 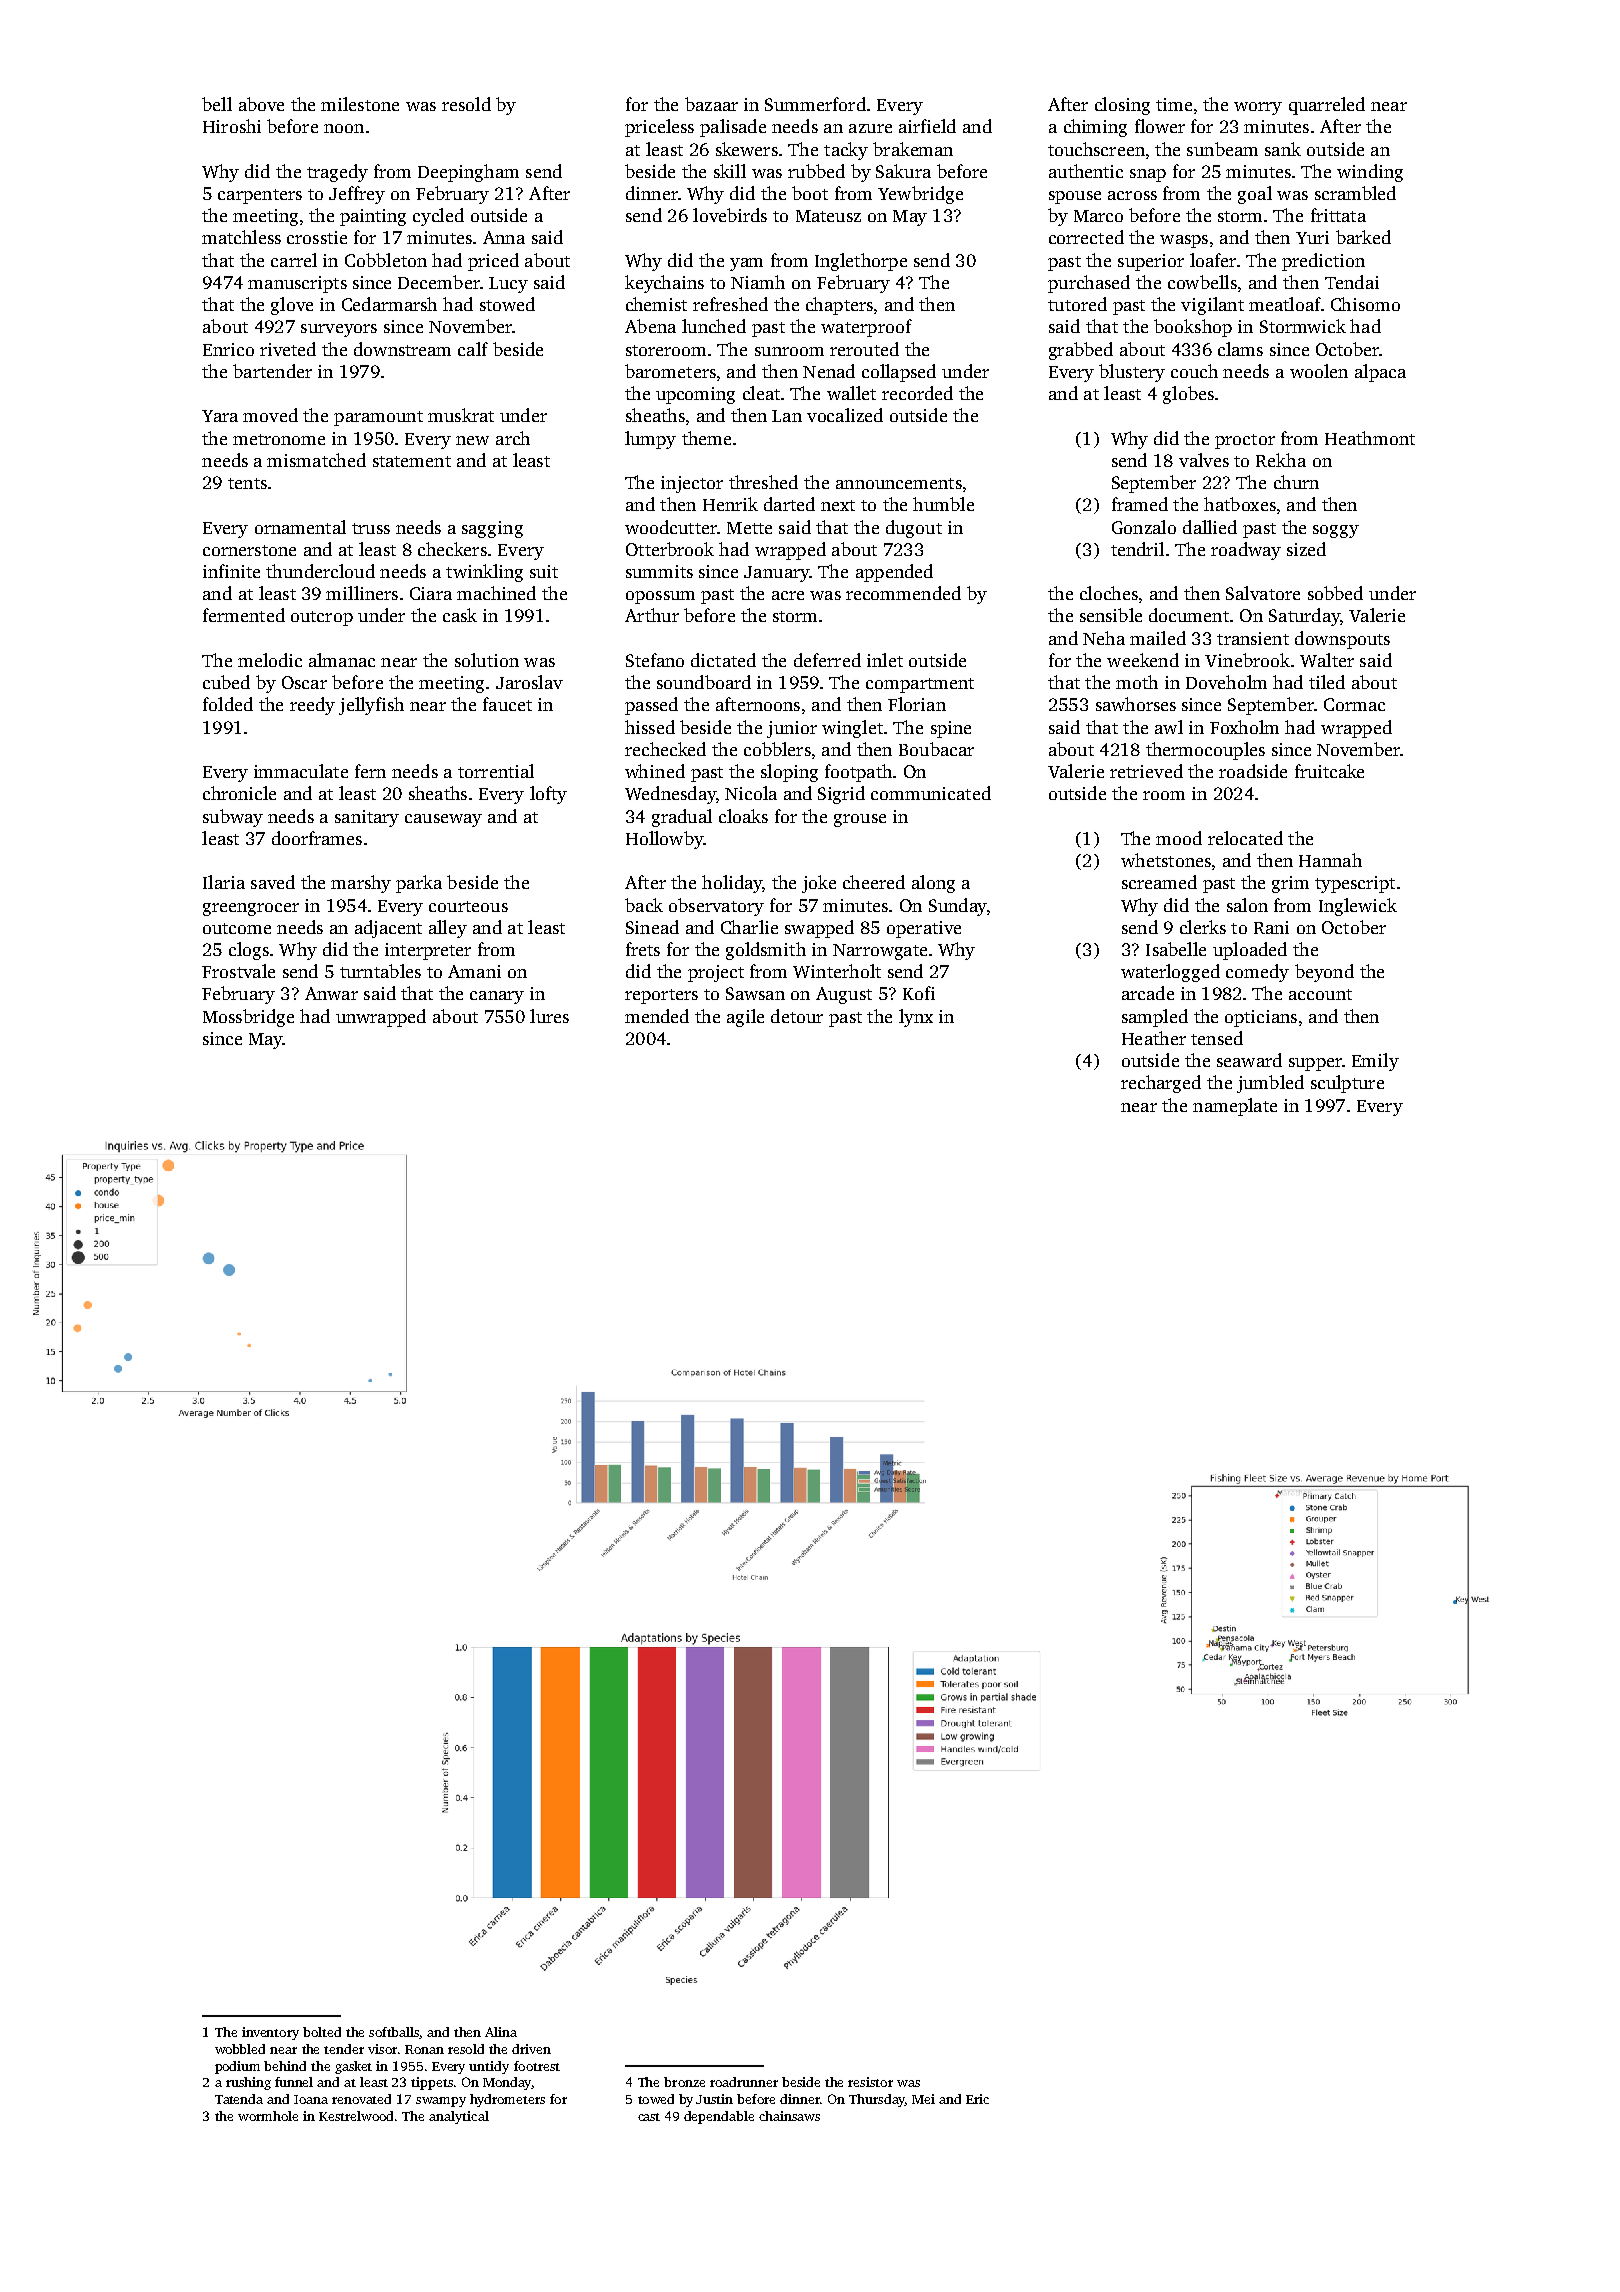 I want to click on Tatenda, so click(x=239, y=2099).
